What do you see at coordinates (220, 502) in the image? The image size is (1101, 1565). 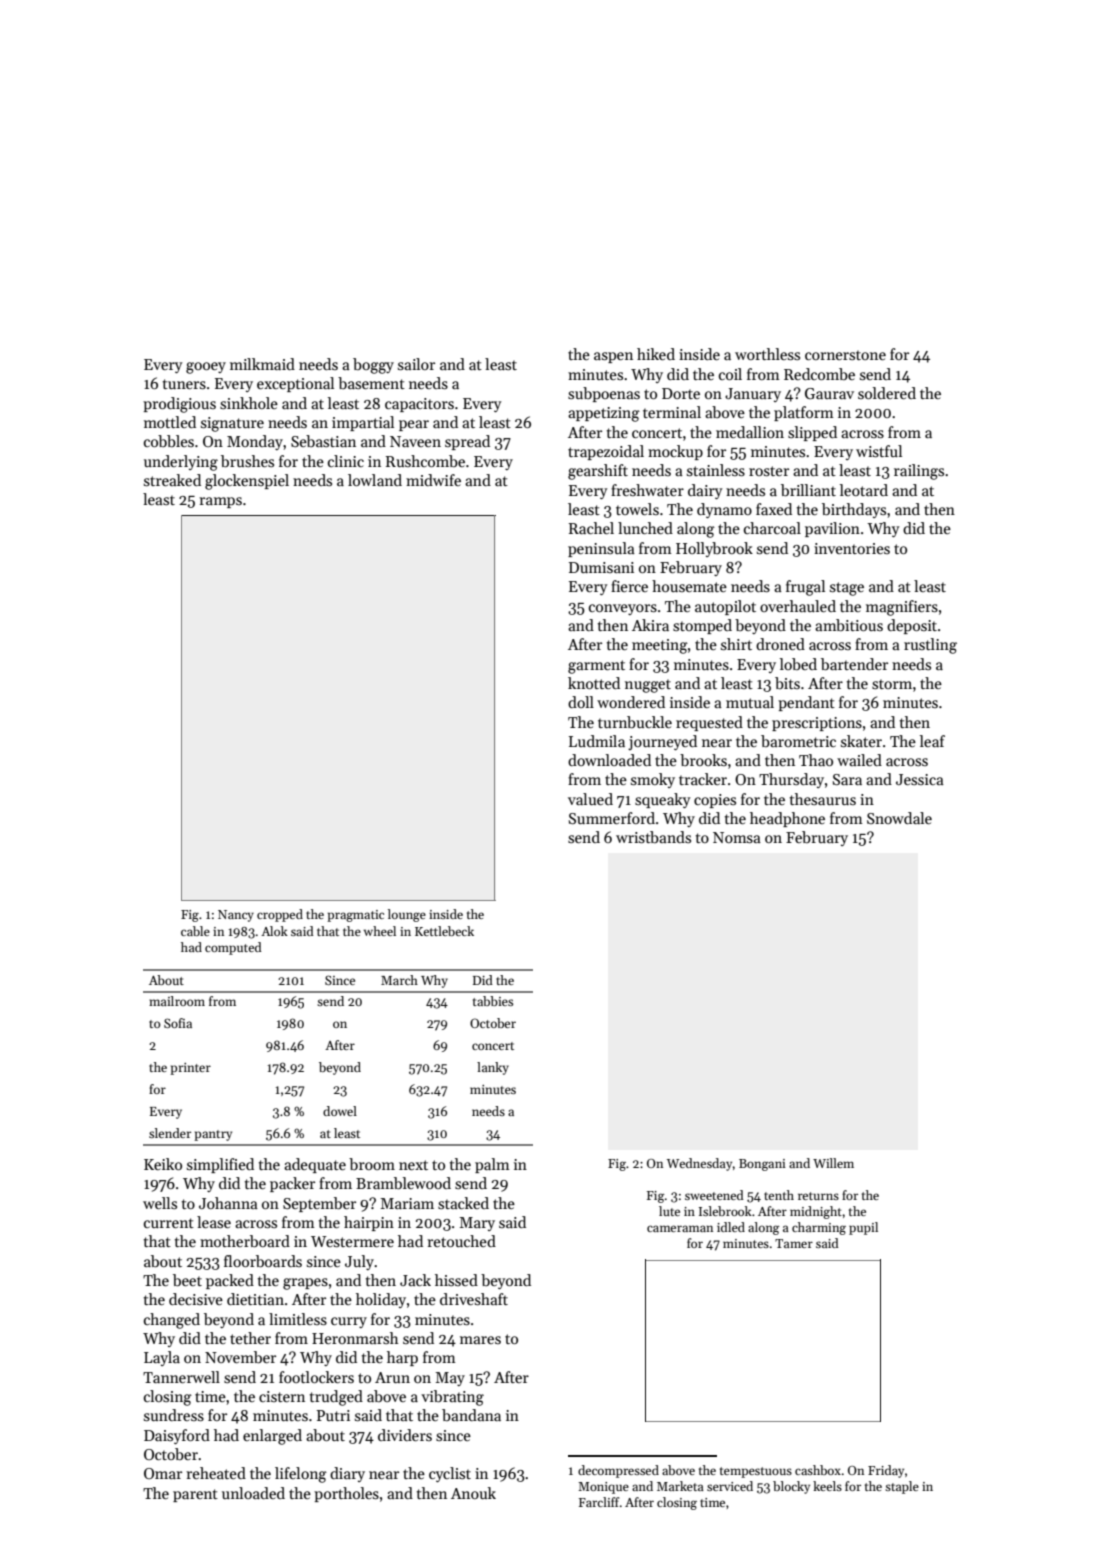 I see `ramps` at bounding box center [220, 502].
